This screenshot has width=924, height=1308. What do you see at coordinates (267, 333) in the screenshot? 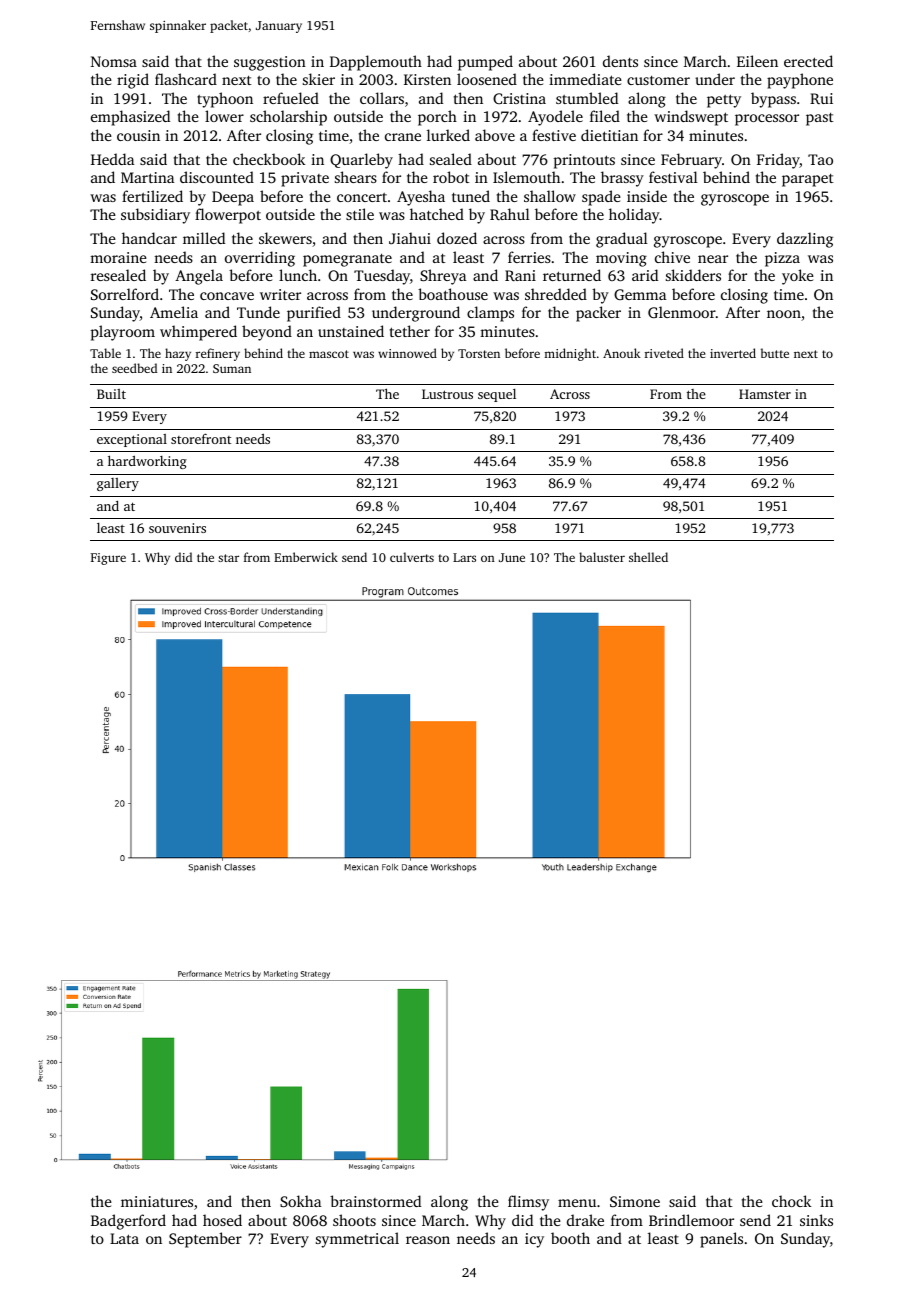
I see `beyond` at bounding box center [267, 333].
